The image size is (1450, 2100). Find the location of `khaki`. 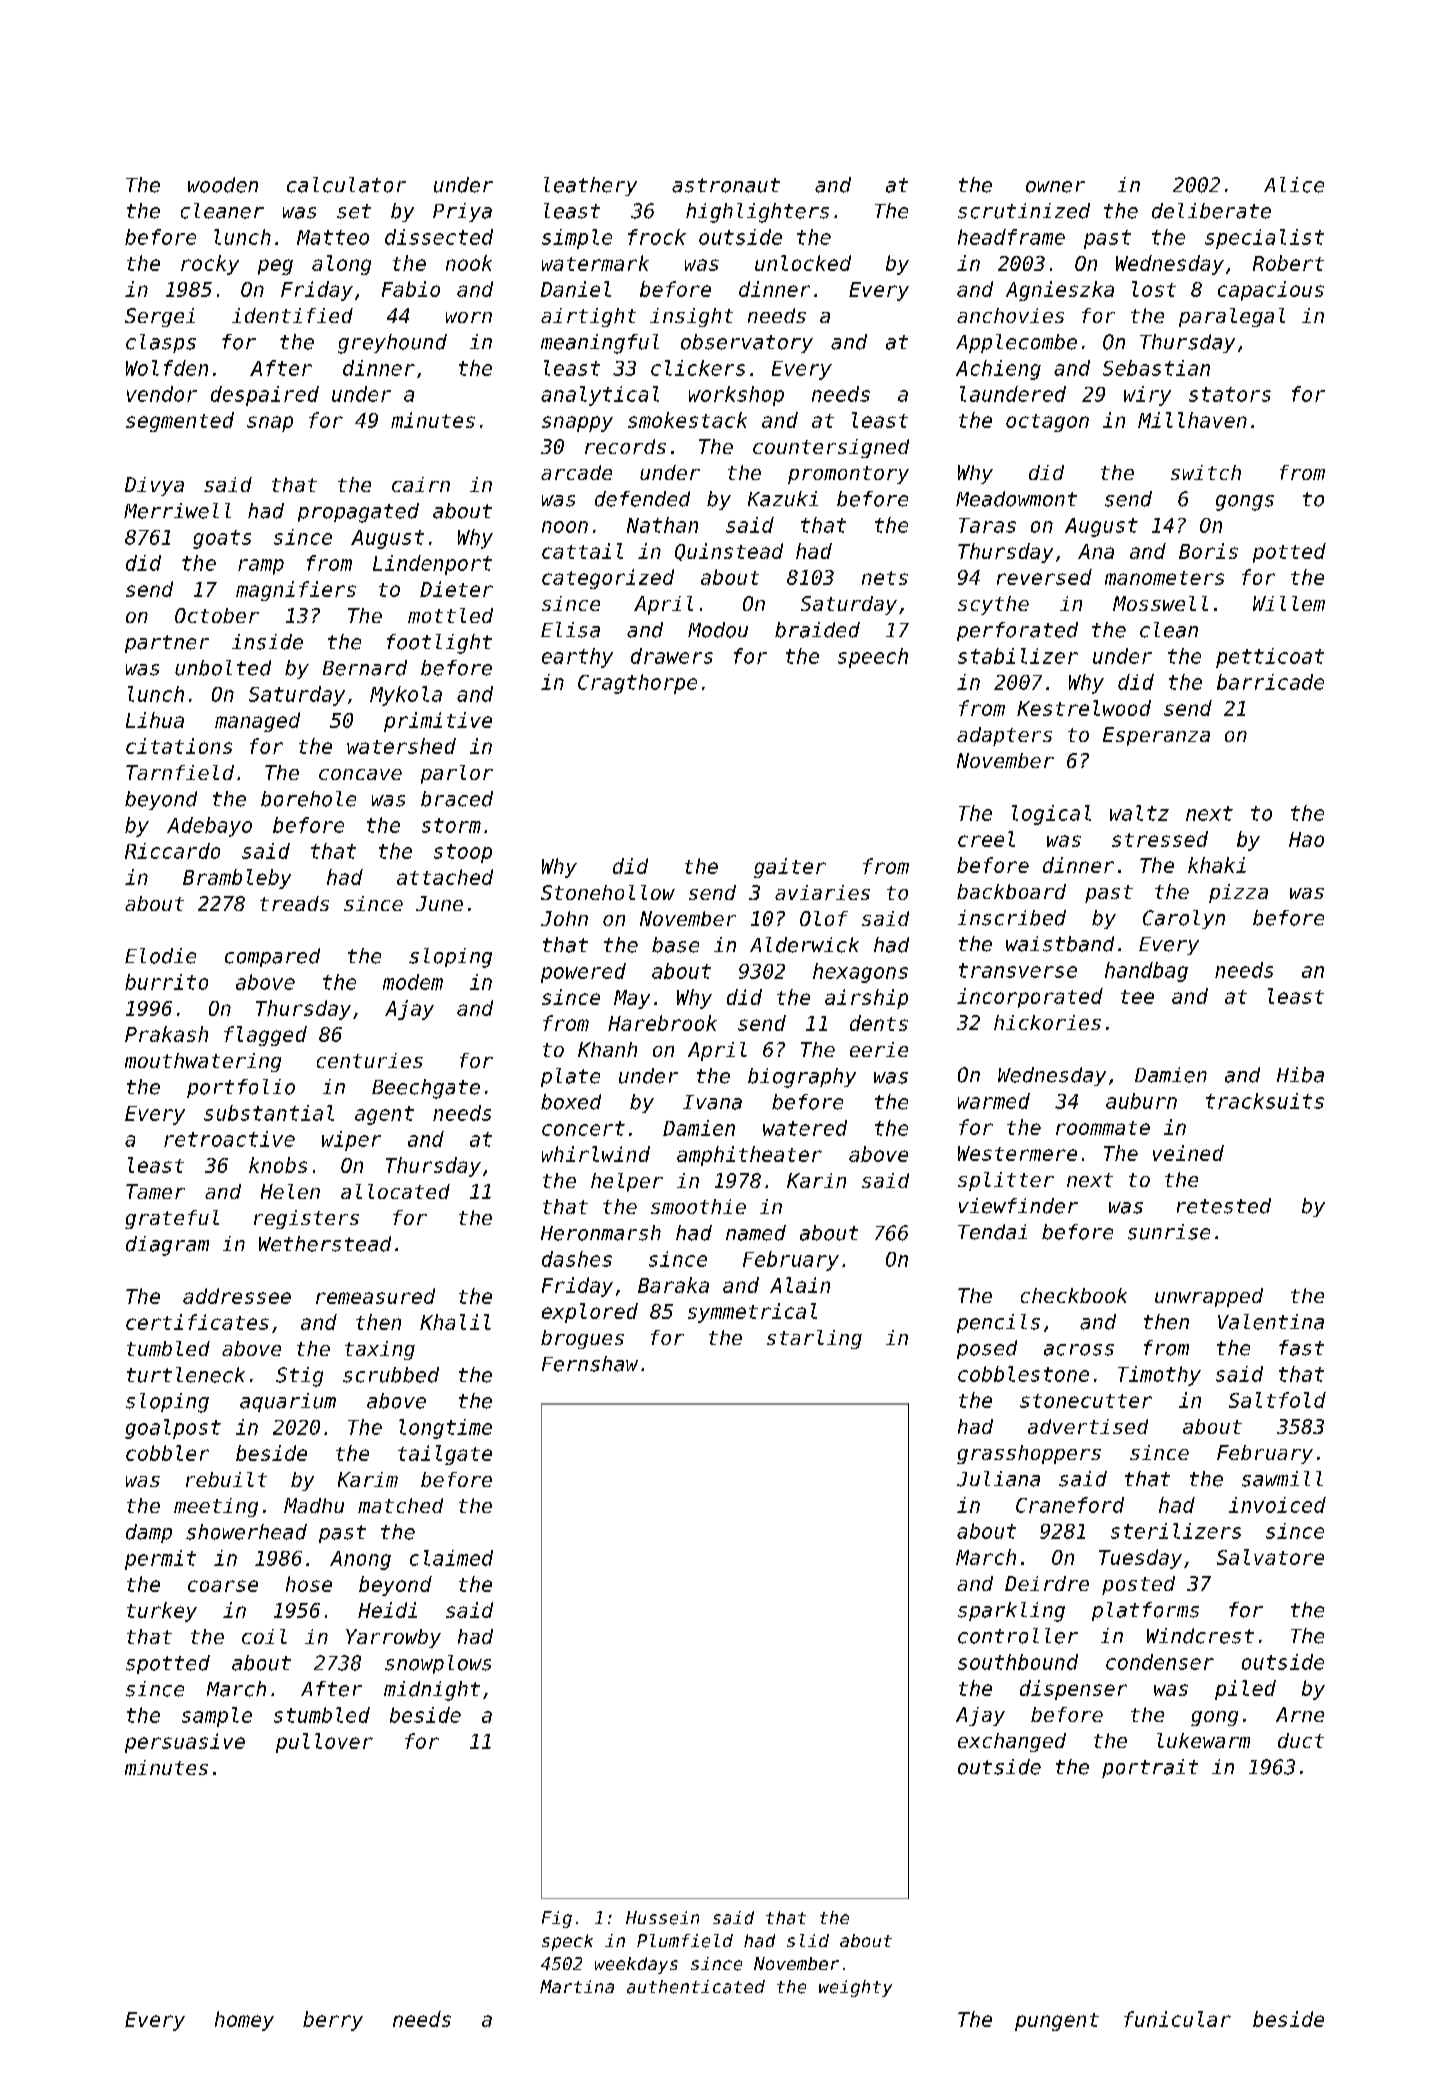

khaki is located at coordinates (1217, 865).
